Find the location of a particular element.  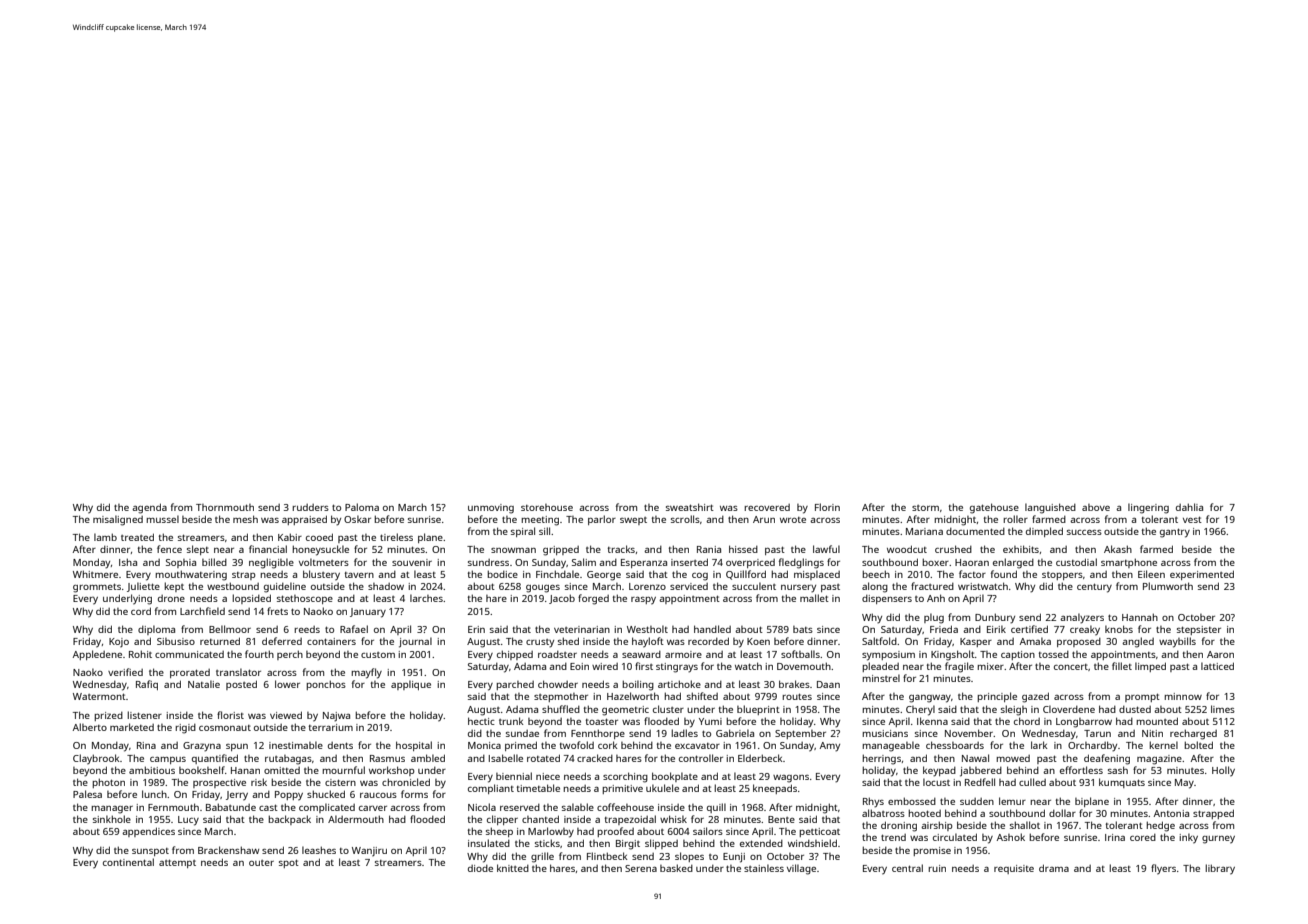

village is located at coordinates (801, 869).
